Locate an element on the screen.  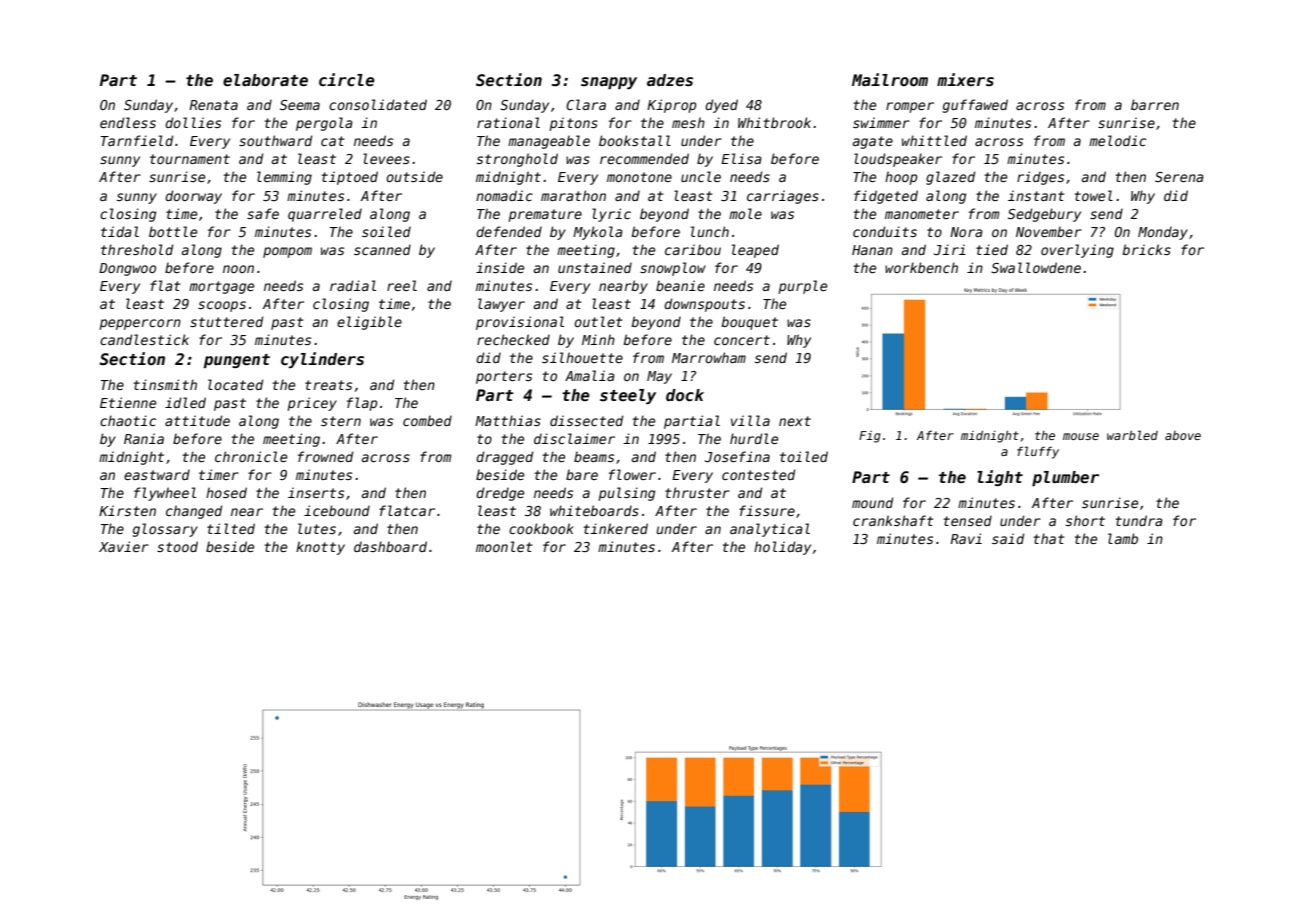
Renata is located at coordinates (213, 105).
